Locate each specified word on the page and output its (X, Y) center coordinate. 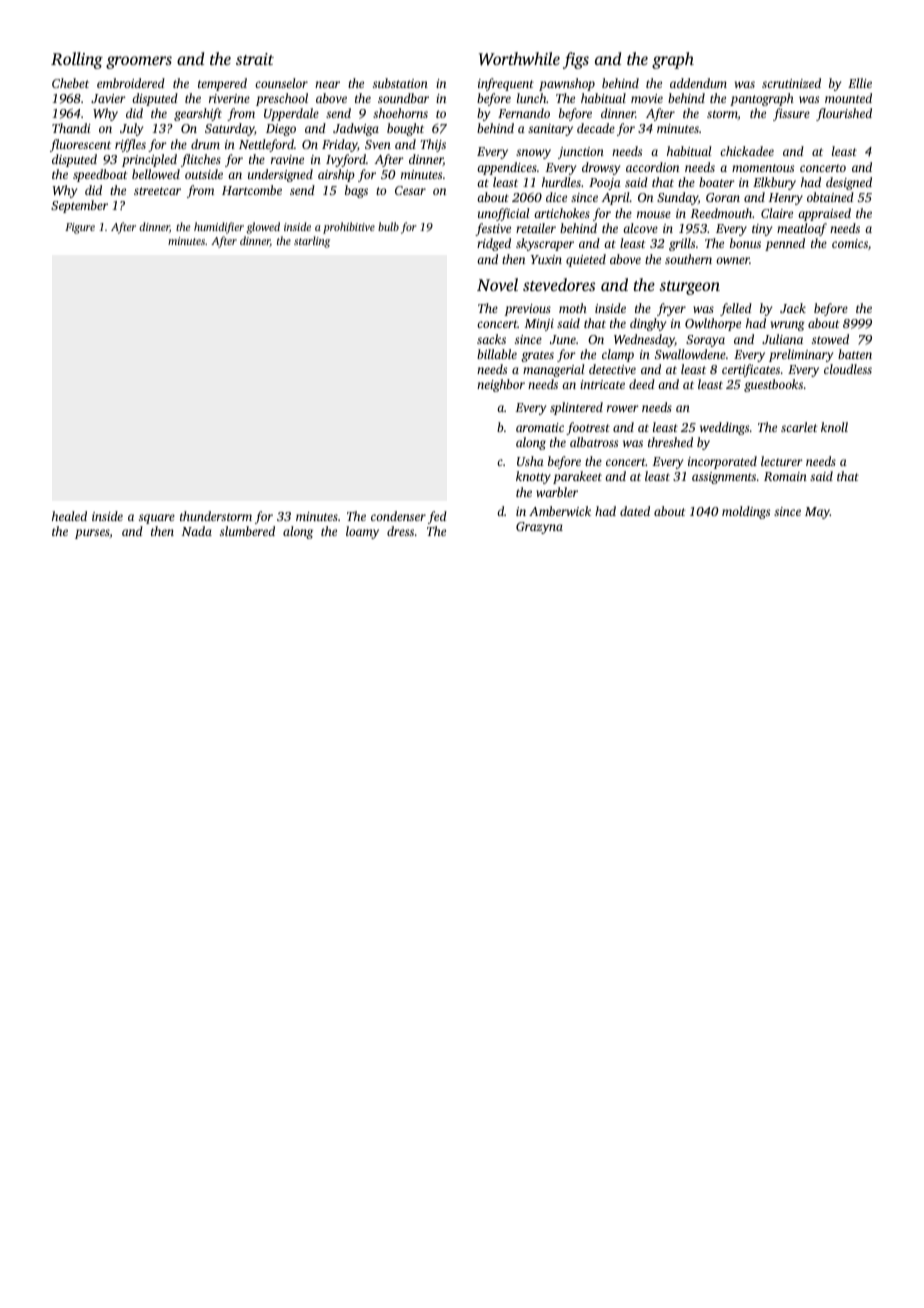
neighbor (501, 385)
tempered (222, 84)
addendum (698, 83)
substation (400, 83)
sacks (491, 339)
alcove (640, 228)
